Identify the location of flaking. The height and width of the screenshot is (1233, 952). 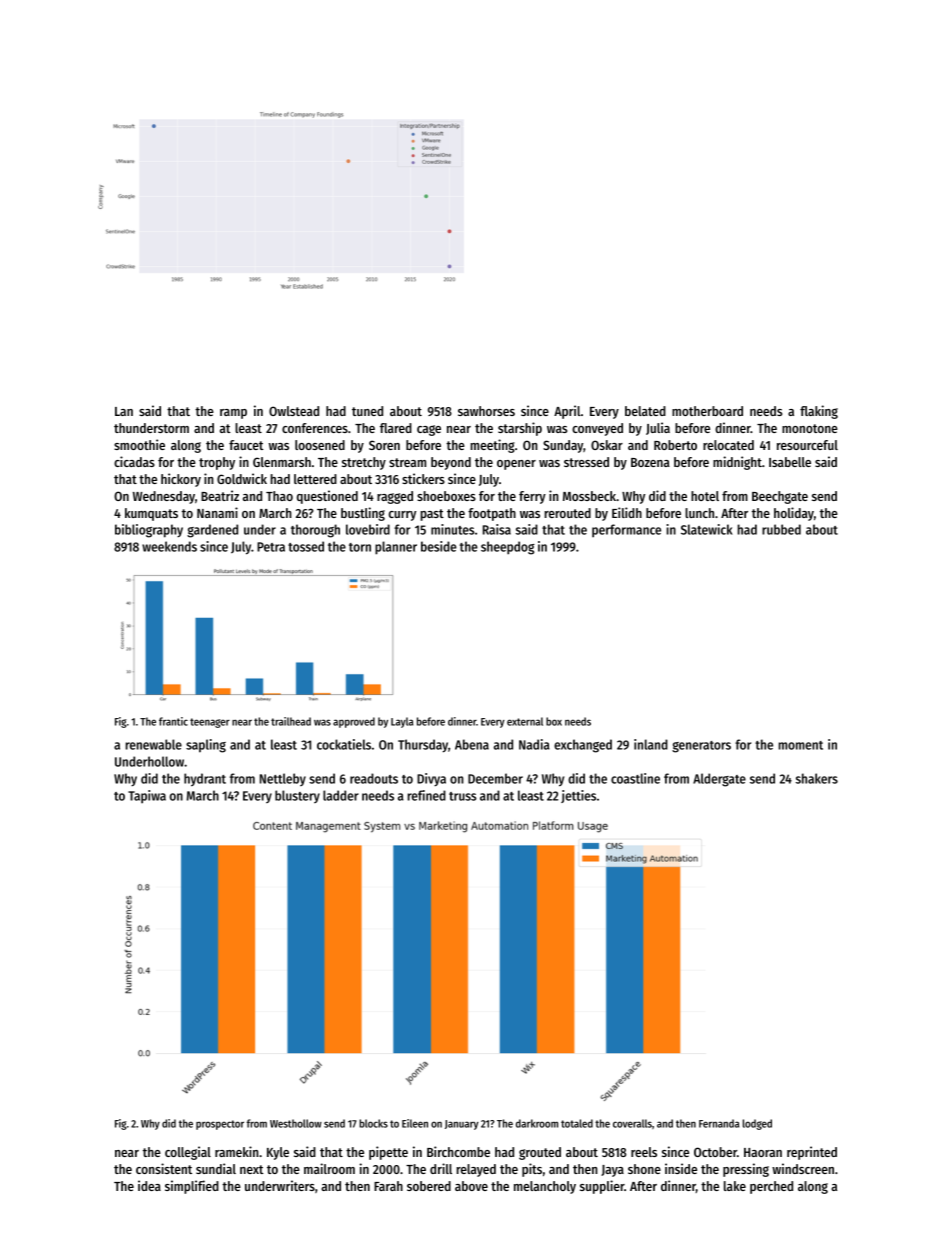
(819, 412).
